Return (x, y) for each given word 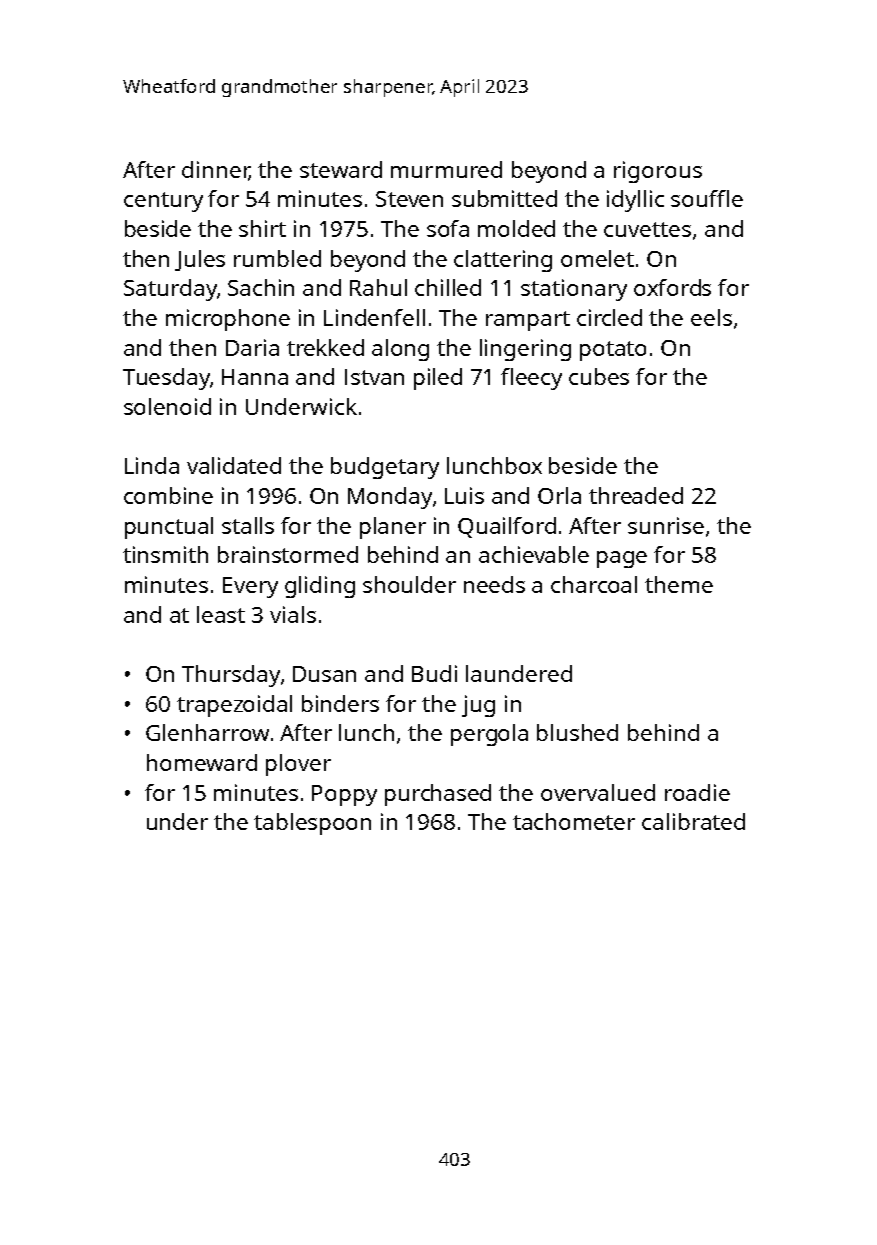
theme (679, 584)
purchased (438, 795)
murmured (446, 169)
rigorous (658, 172)
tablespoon (312, 824)
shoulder (409, 584)
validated (234, 465)
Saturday (170, 290)
